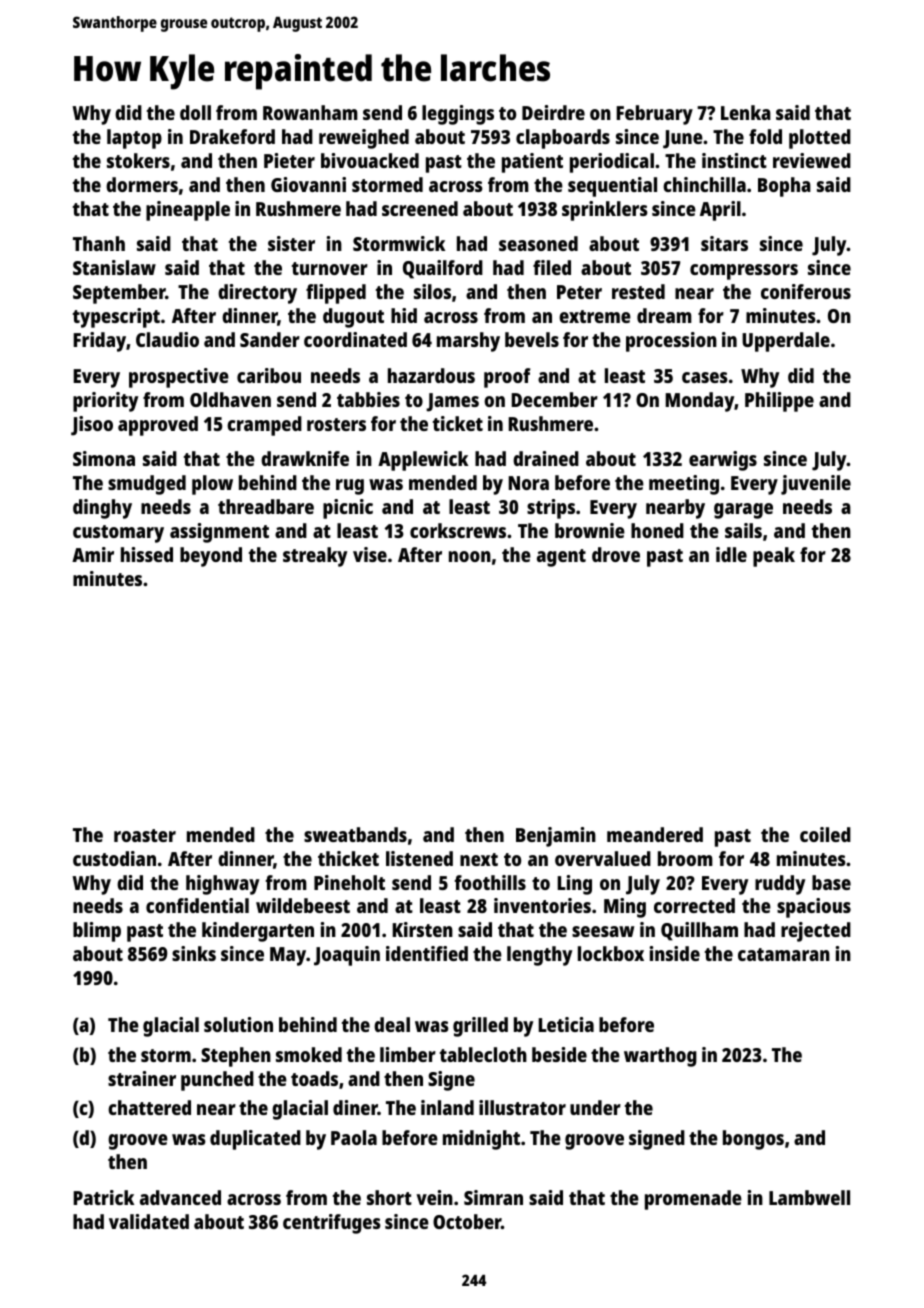 This page has height=1308, width=924. Describe the element at coordinates (219, 533) in the page. I see `assignment` at that location.
